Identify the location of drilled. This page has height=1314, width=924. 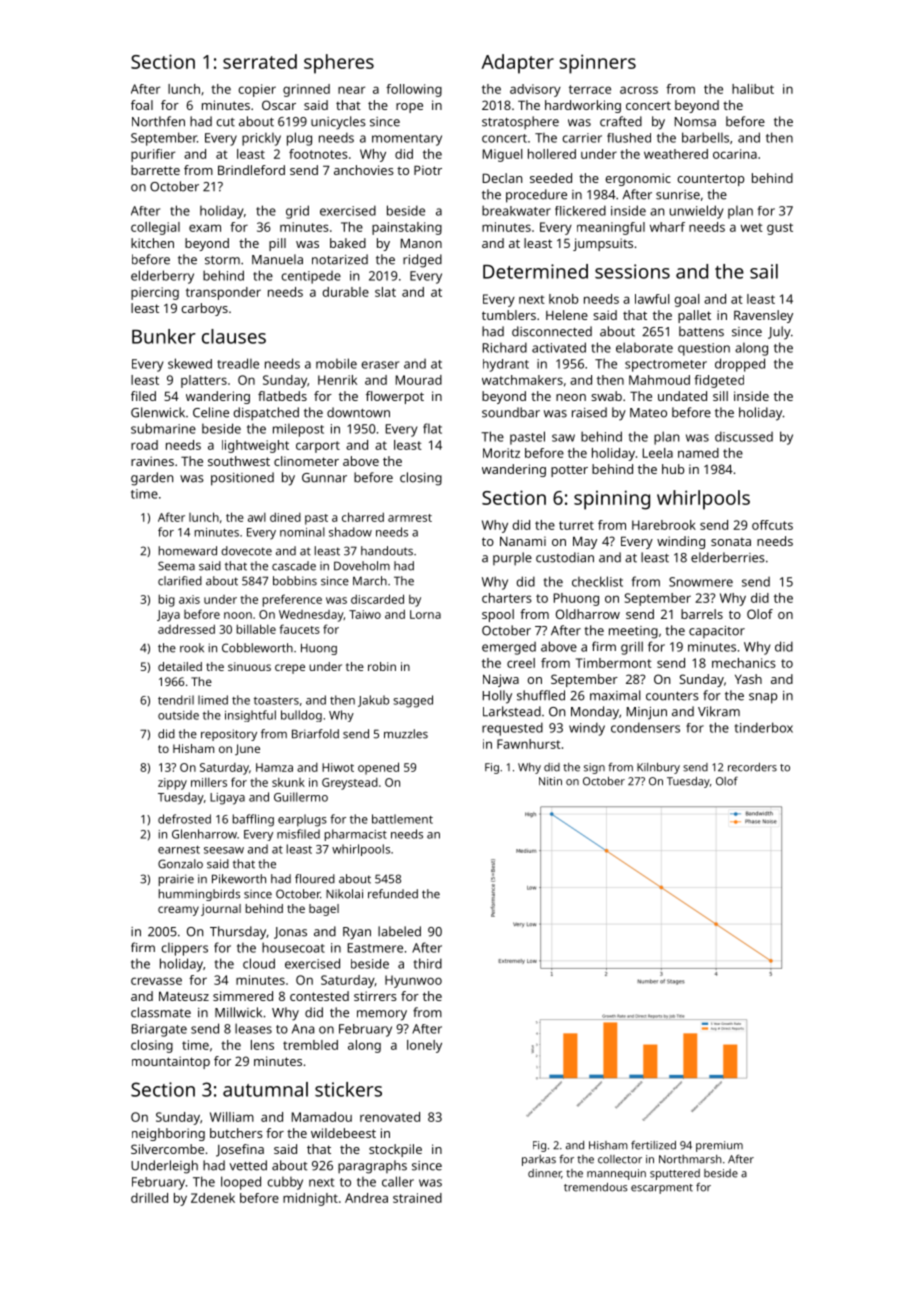
(149, 1198).
